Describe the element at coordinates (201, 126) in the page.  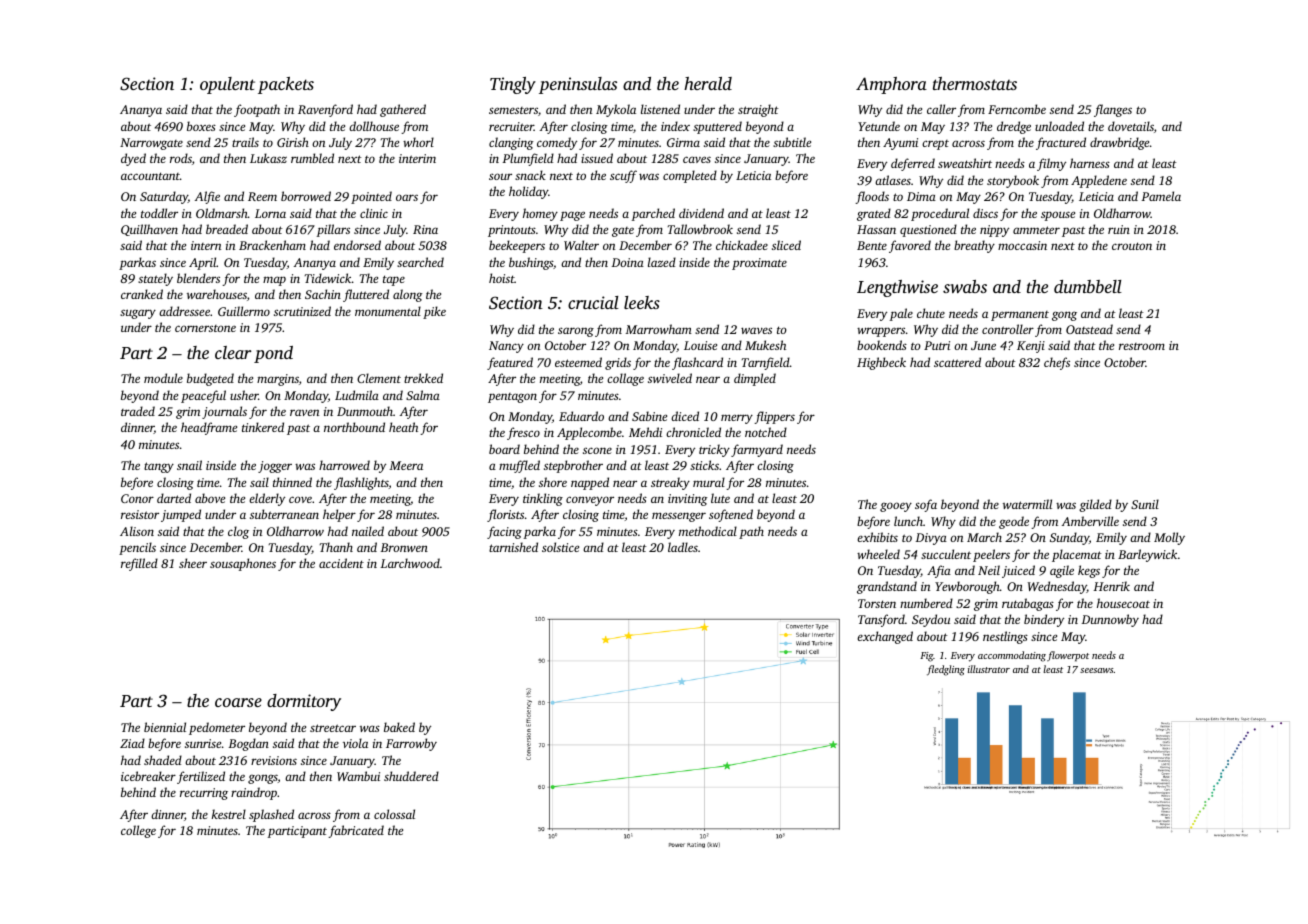
I see `boxes` at that location.
